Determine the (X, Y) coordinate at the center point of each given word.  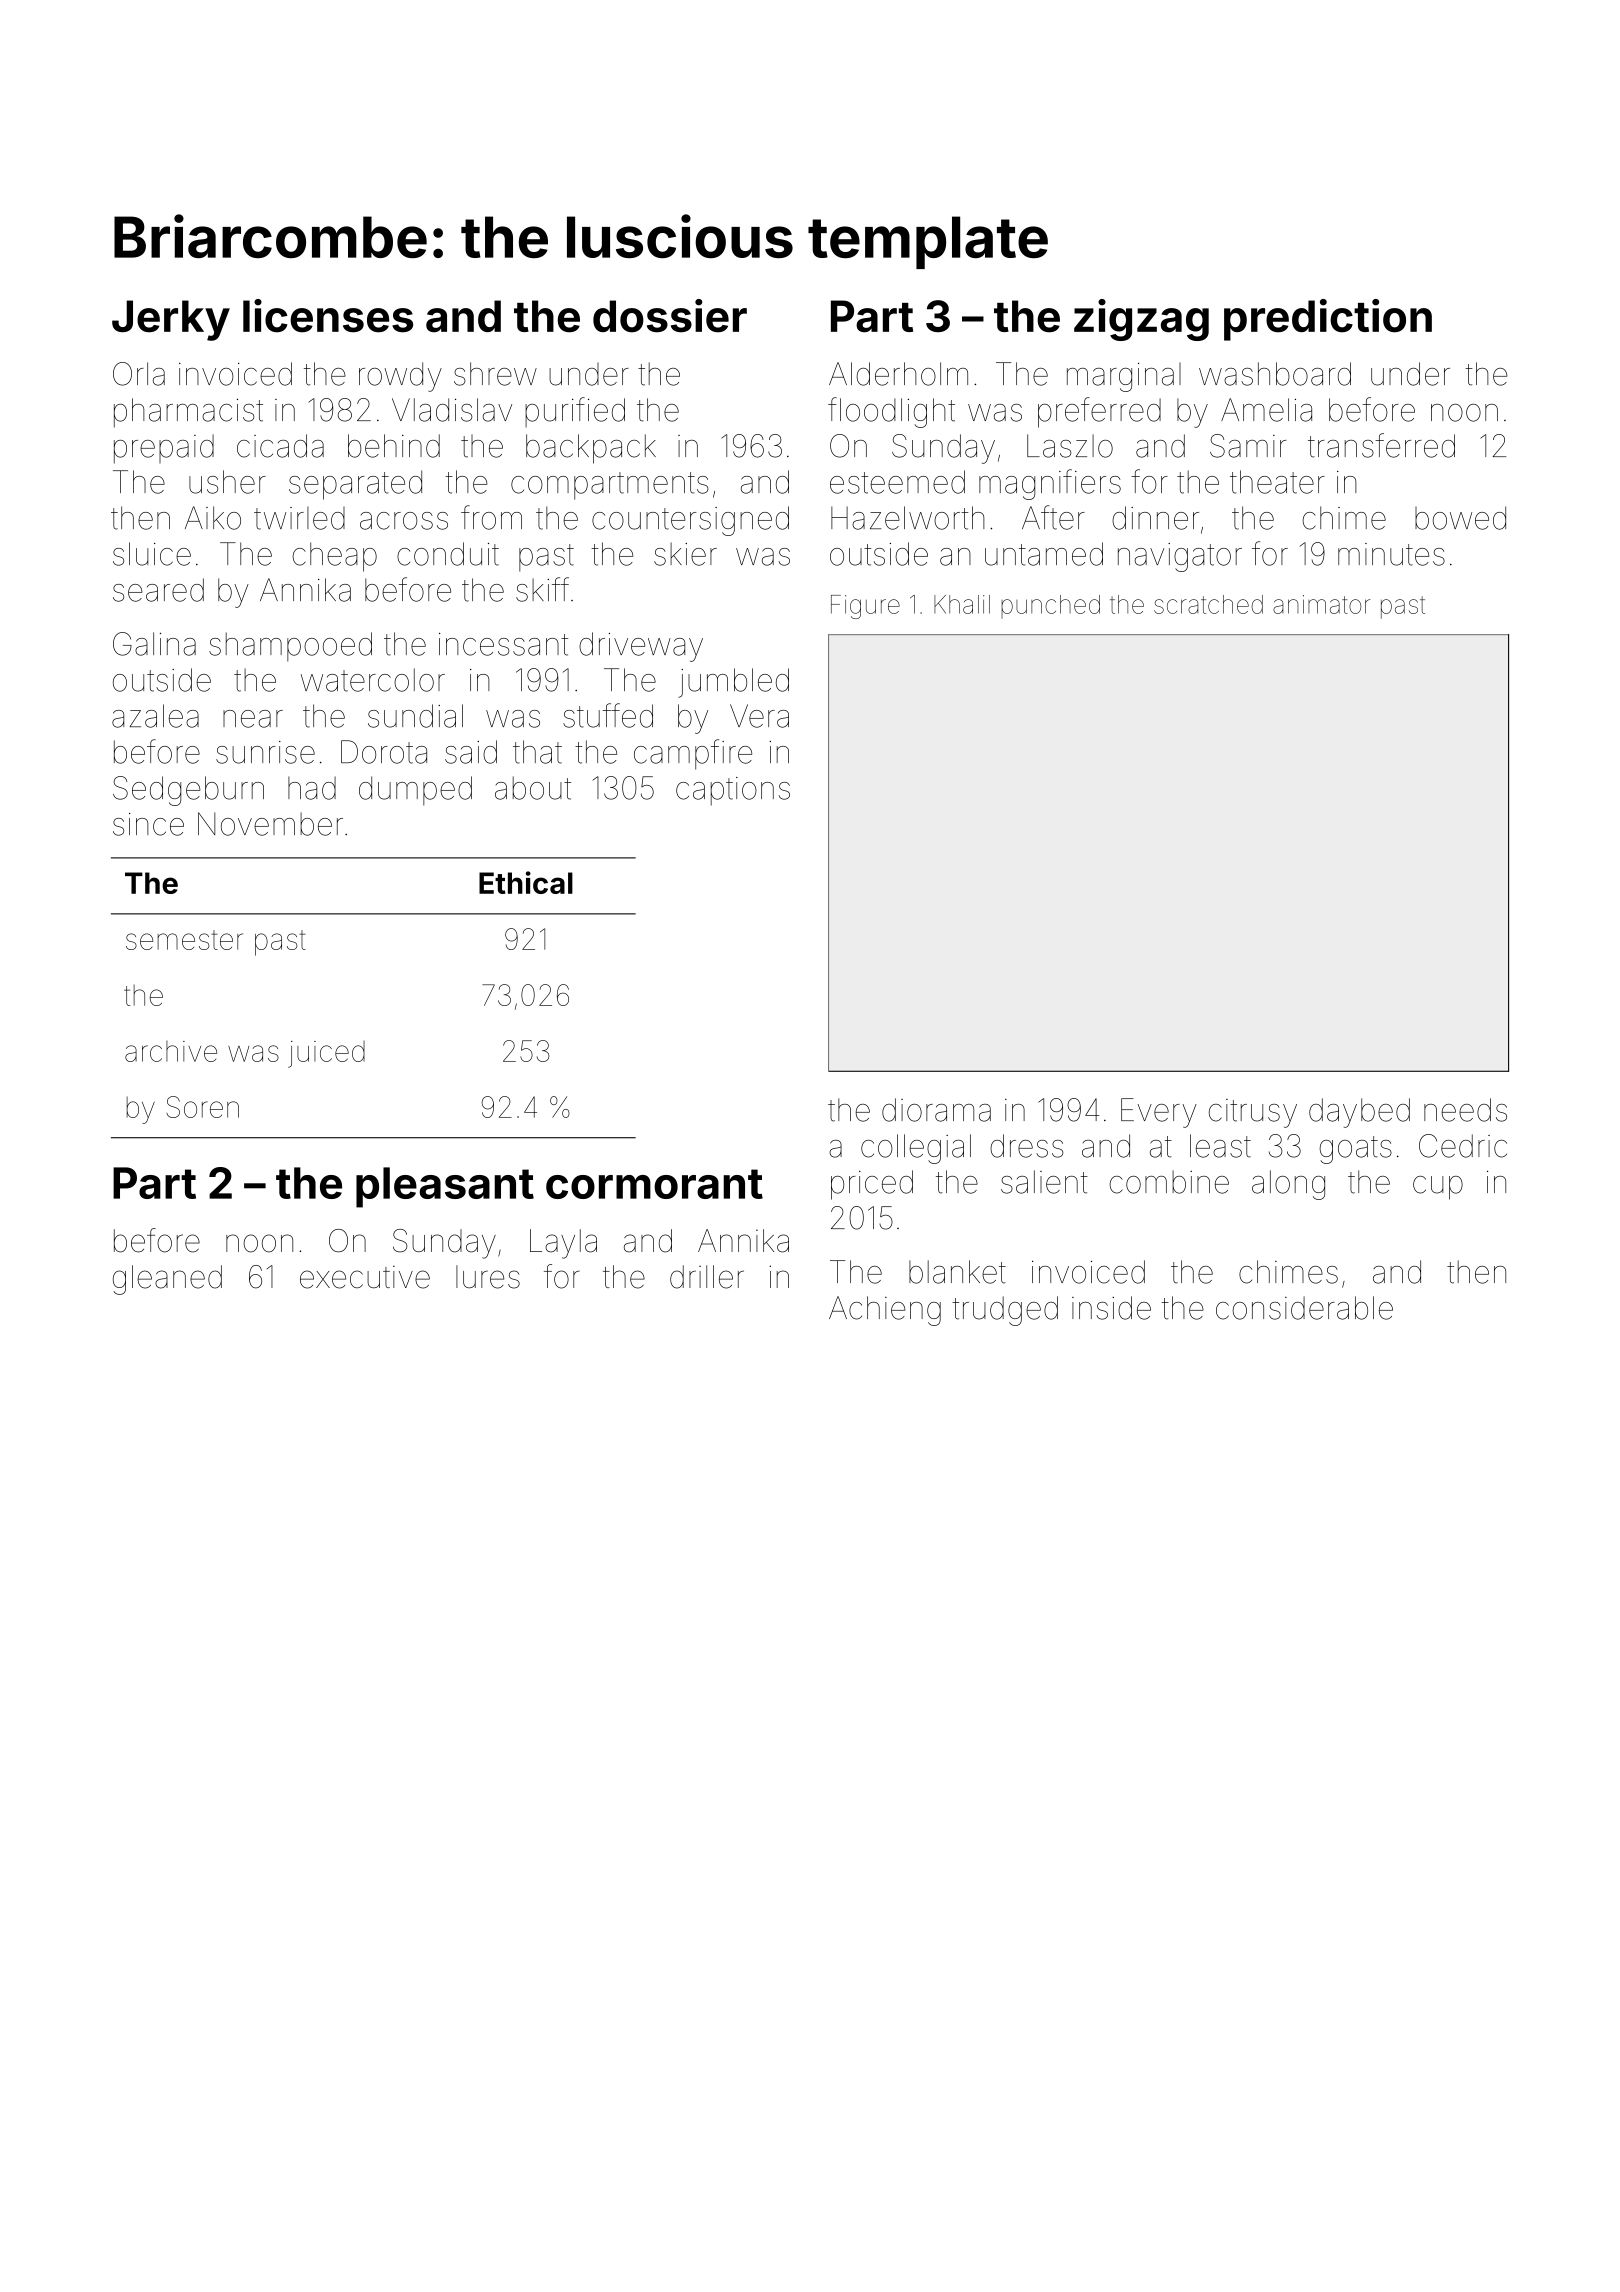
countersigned (690, 521)
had (312, 788)
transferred (1381, 445)
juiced (326, 1054)
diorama (936, 1110)
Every (1159, 1113)
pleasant (445, 1187)
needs (1465, 1110)
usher (227, 482)
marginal (1124, 377)
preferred (1099, 412)
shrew (495, 374)
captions (733, 791)
